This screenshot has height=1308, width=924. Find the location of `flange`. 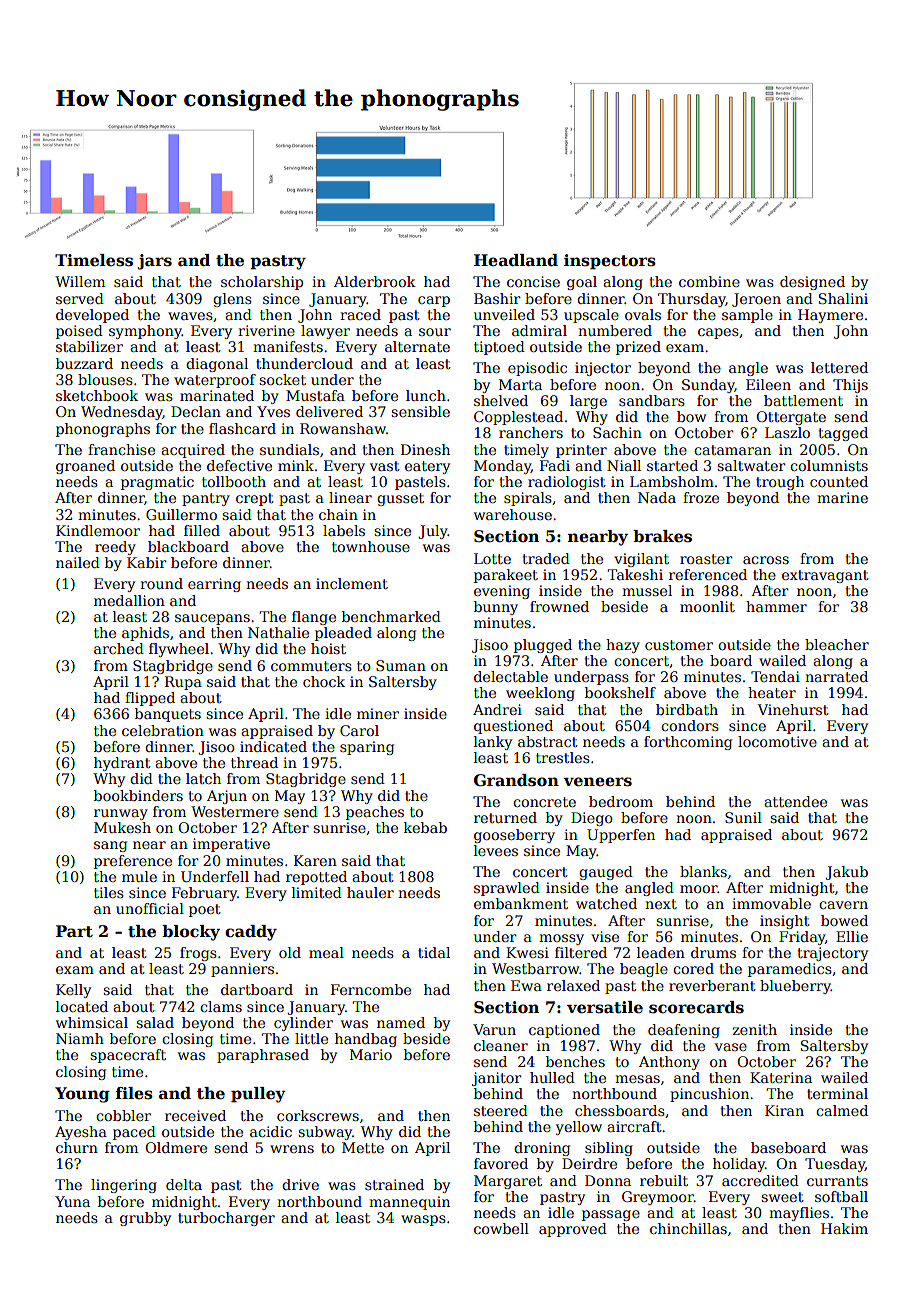

flange is located at coordinates (314, 618).
